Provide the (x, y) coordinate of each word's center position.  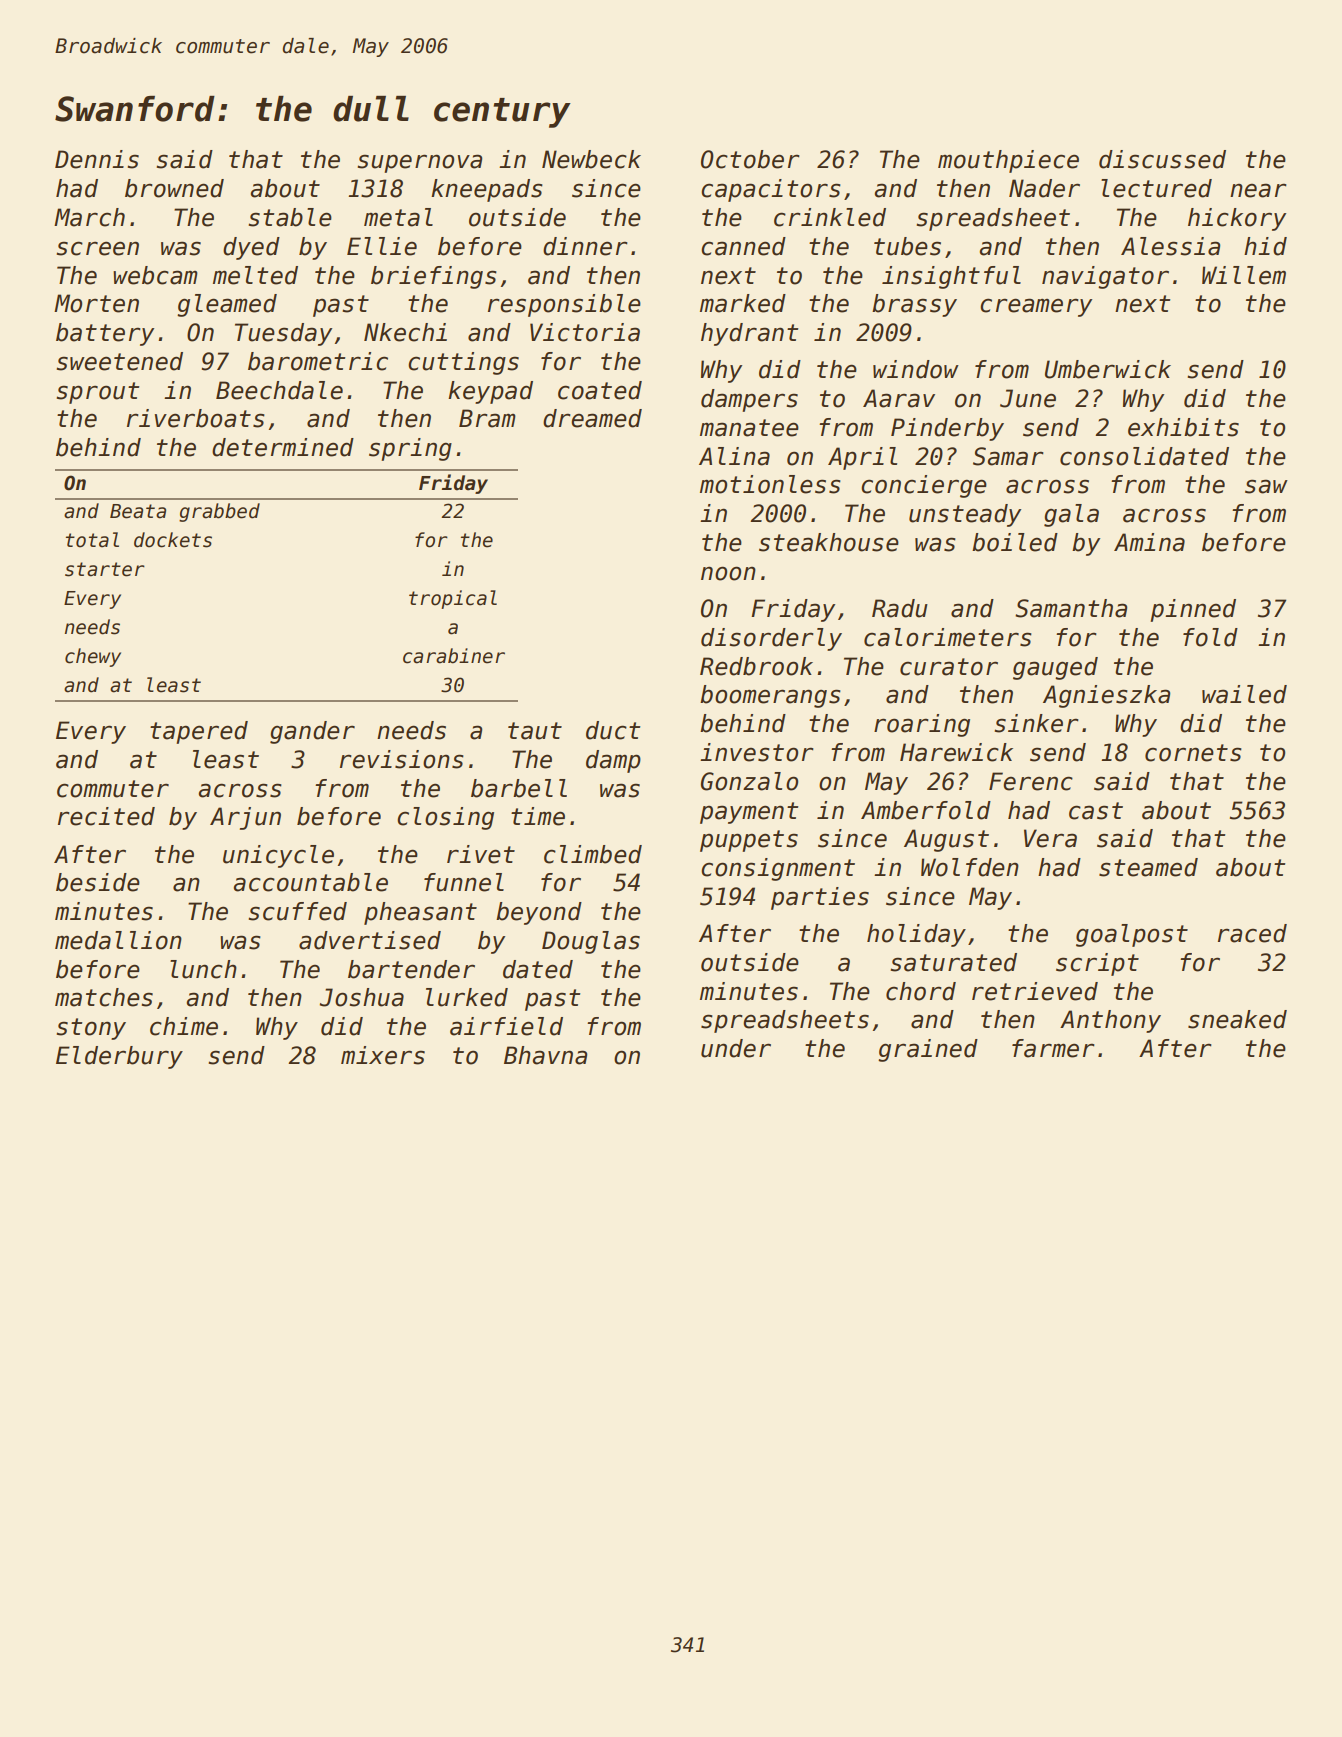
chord (921, 991)
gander (312, 732)
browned (174, 188)
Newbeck (591, 159)
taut (535, 731)
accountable (311, 882)
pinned (1193, 610)
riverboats (196, 418)
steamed (1148, 867)
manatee (749, 428)
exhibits (1183, 427)
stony (91, 1029)
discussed (1162, 159)
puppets (749, 841)
